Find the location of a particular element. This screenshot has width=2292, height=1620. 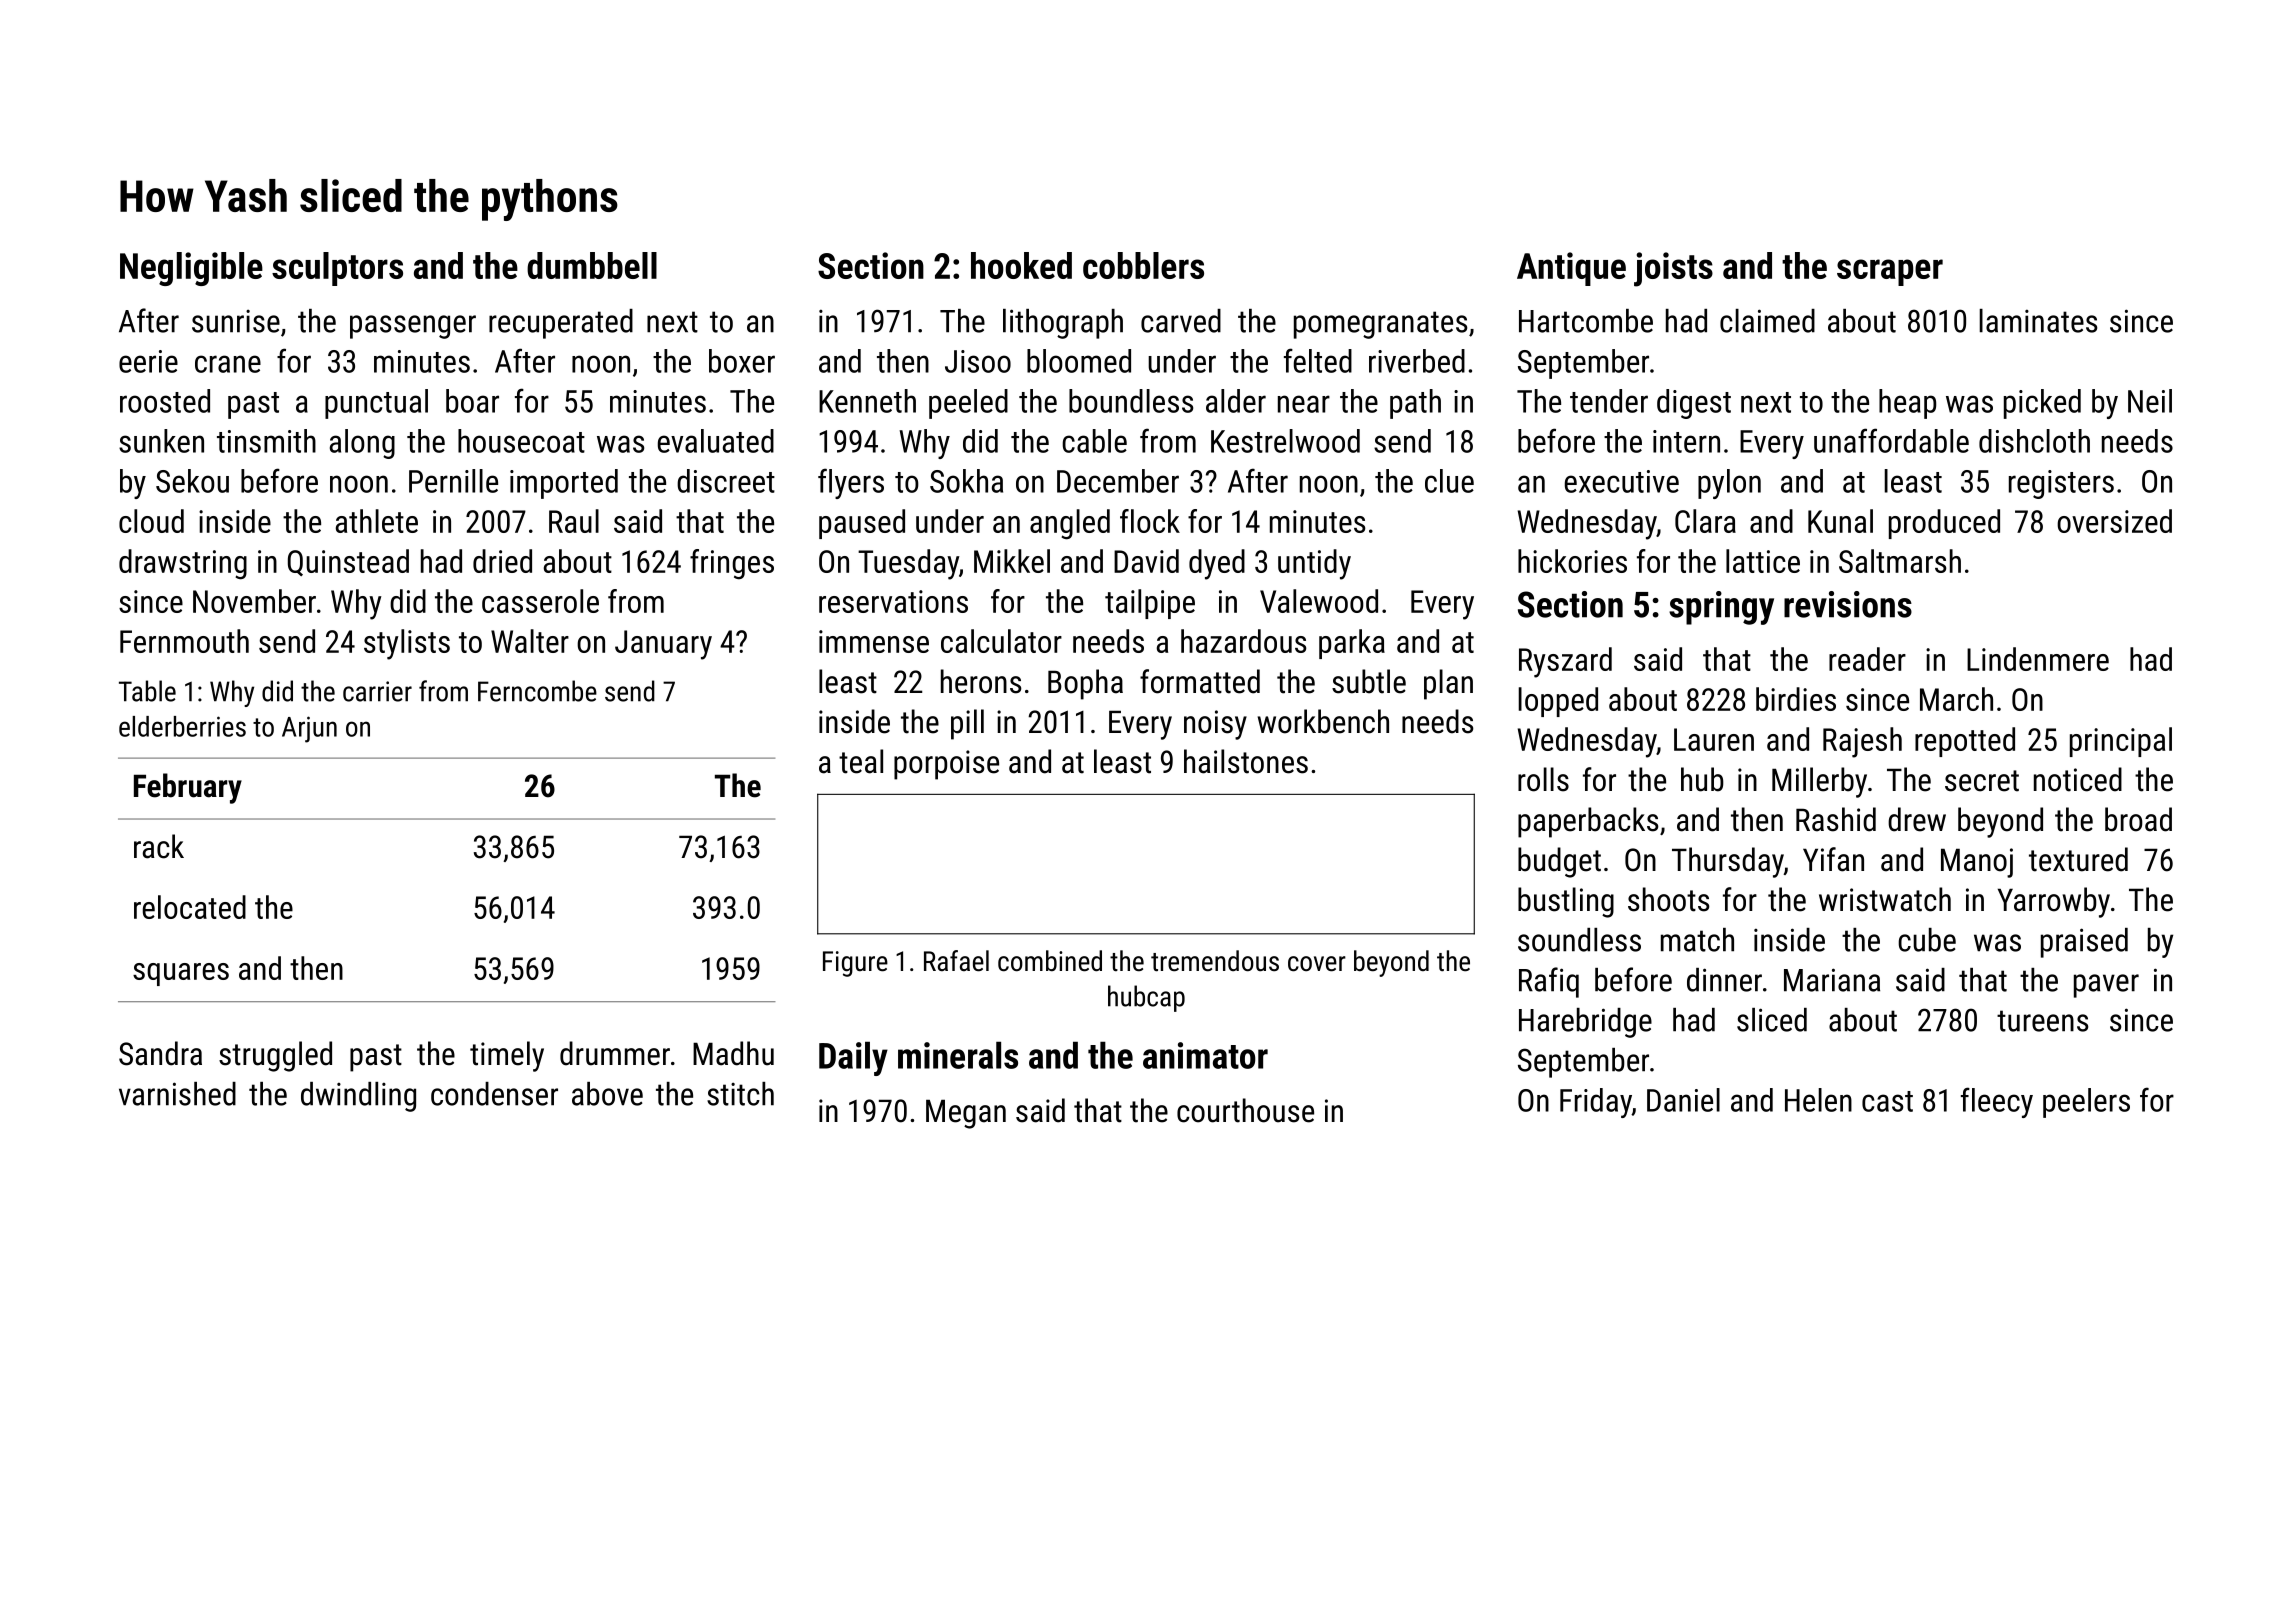

November is located at coordinates (254, 601).
